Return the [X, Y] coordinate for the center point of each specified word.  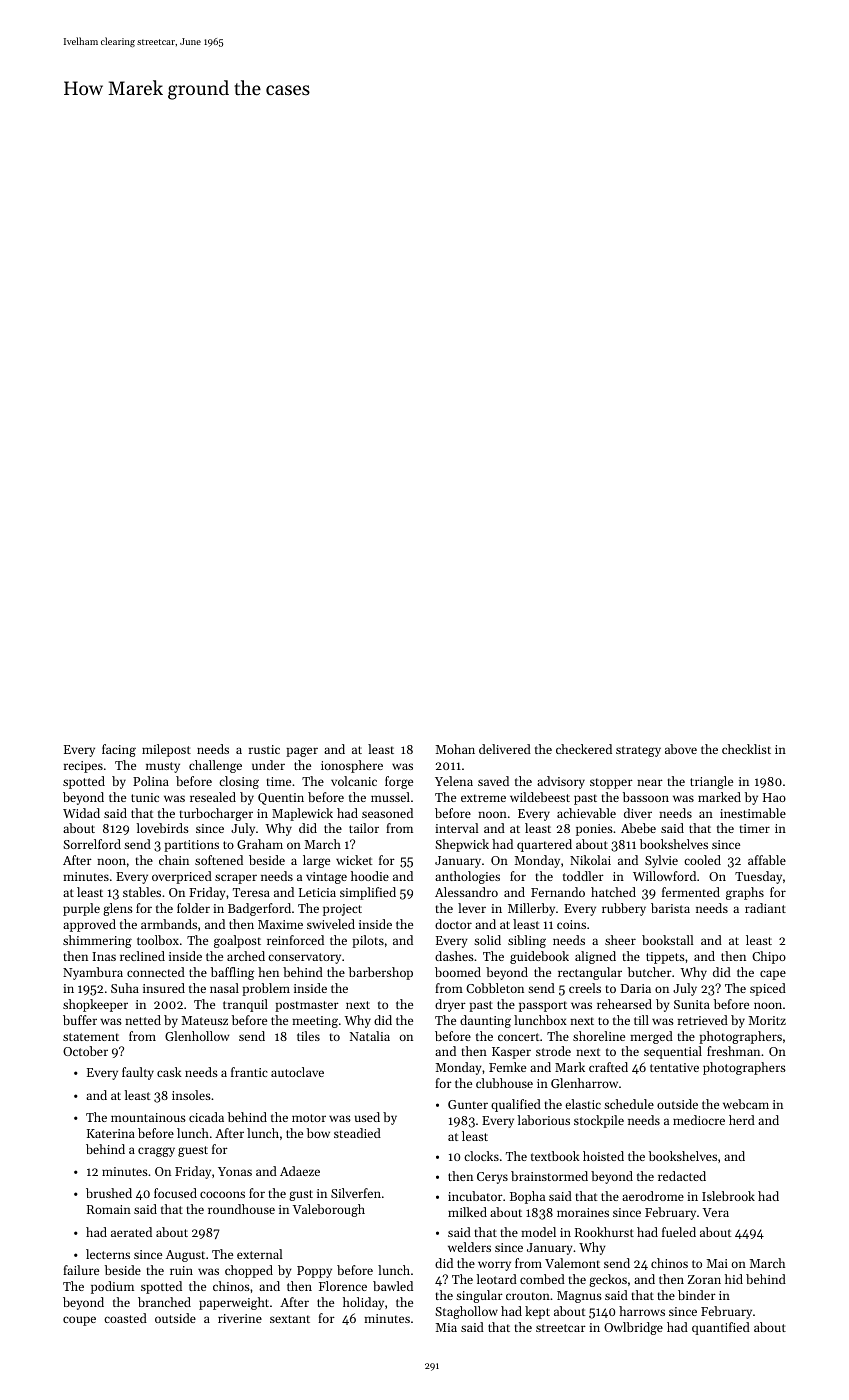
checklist [746, 749]
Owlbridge [633, 1328]
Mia [446, 1327]
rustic [264, 749]
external [260, 1254]
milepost [166, 750]
